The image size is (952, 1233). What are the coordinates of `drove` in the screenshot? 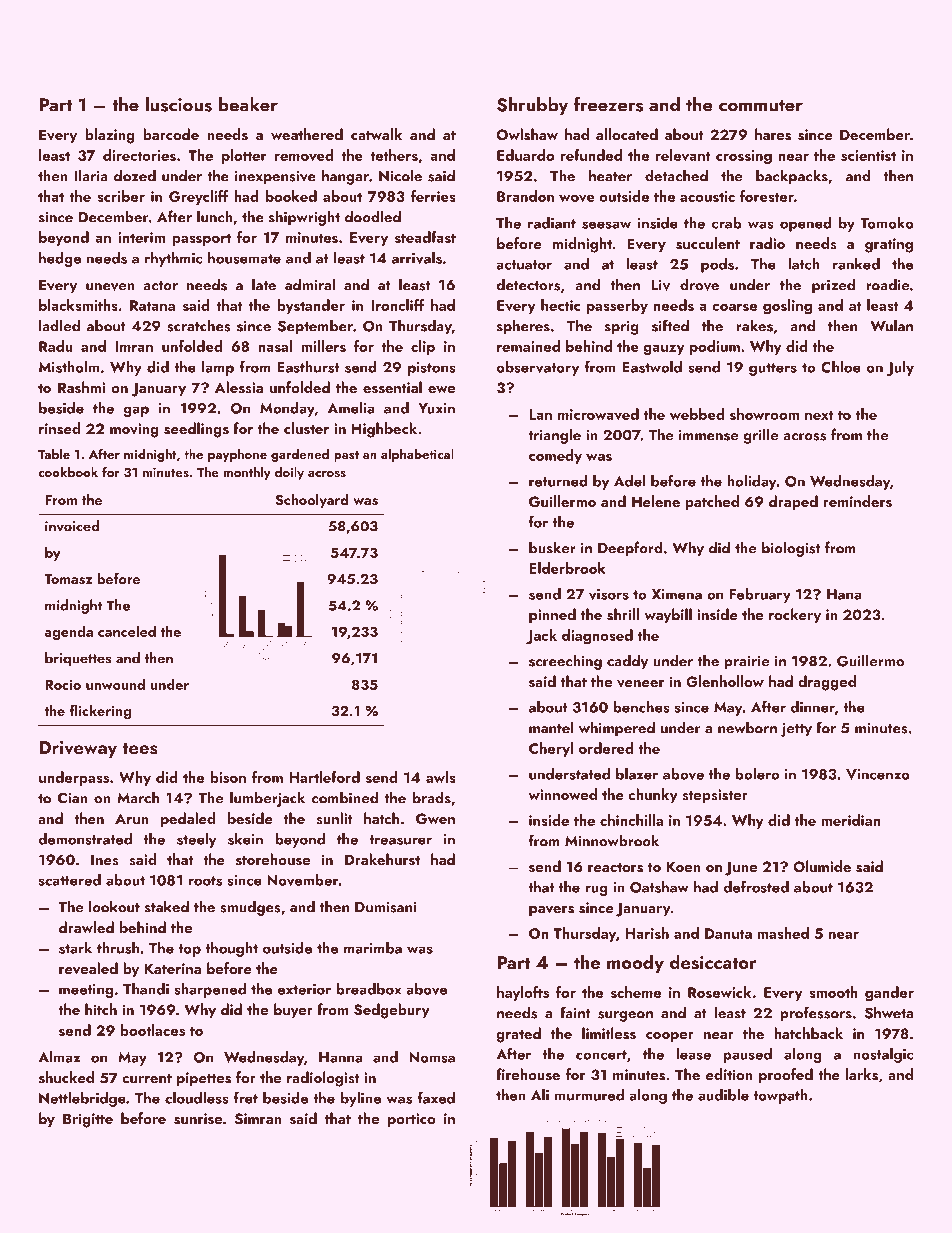 It's located at (699, 284).
